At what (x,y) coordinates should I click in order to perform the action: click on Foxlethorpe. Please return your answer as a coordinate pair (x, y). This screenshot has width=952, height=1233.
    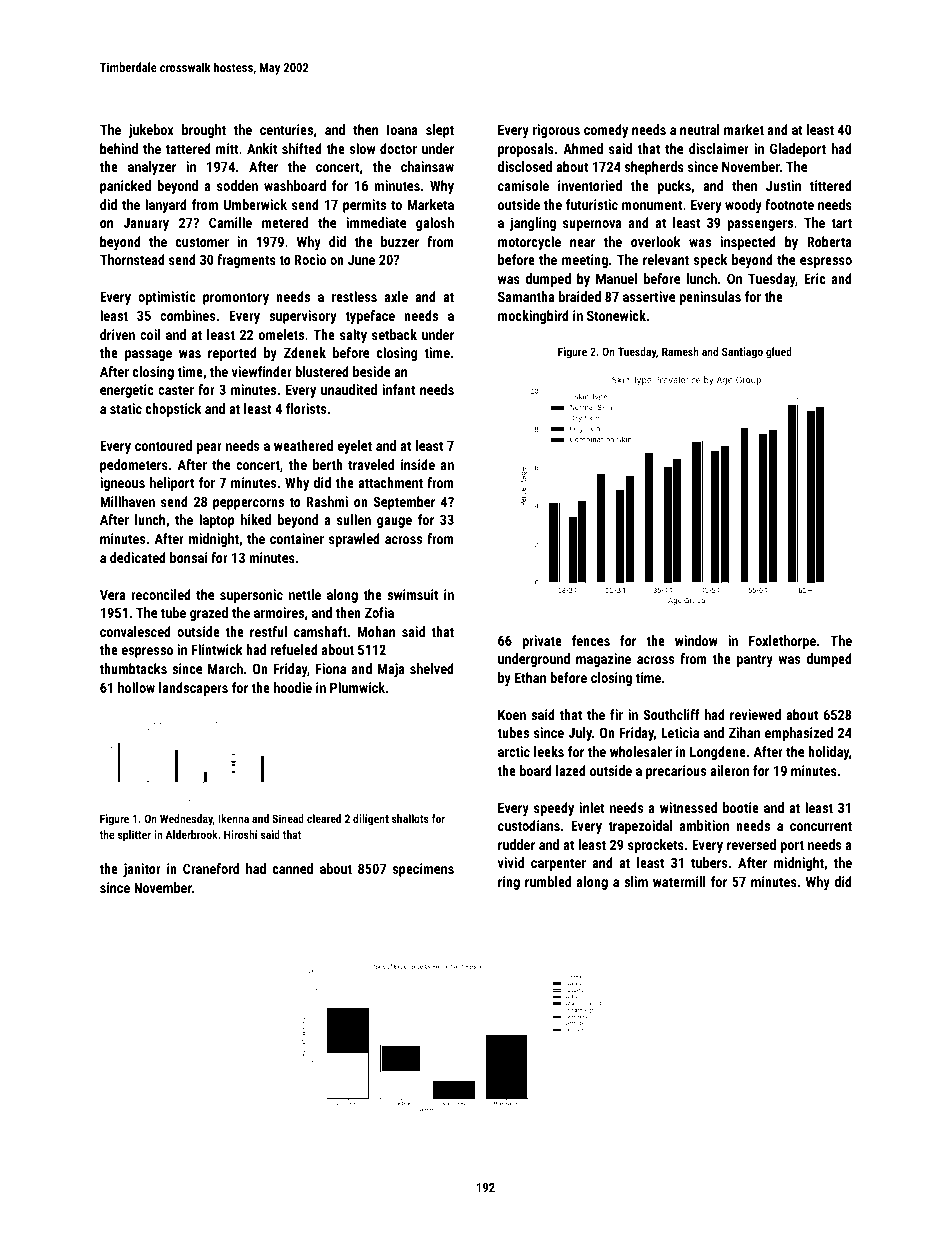
    Looking at the image, I should click on (782, 642).
